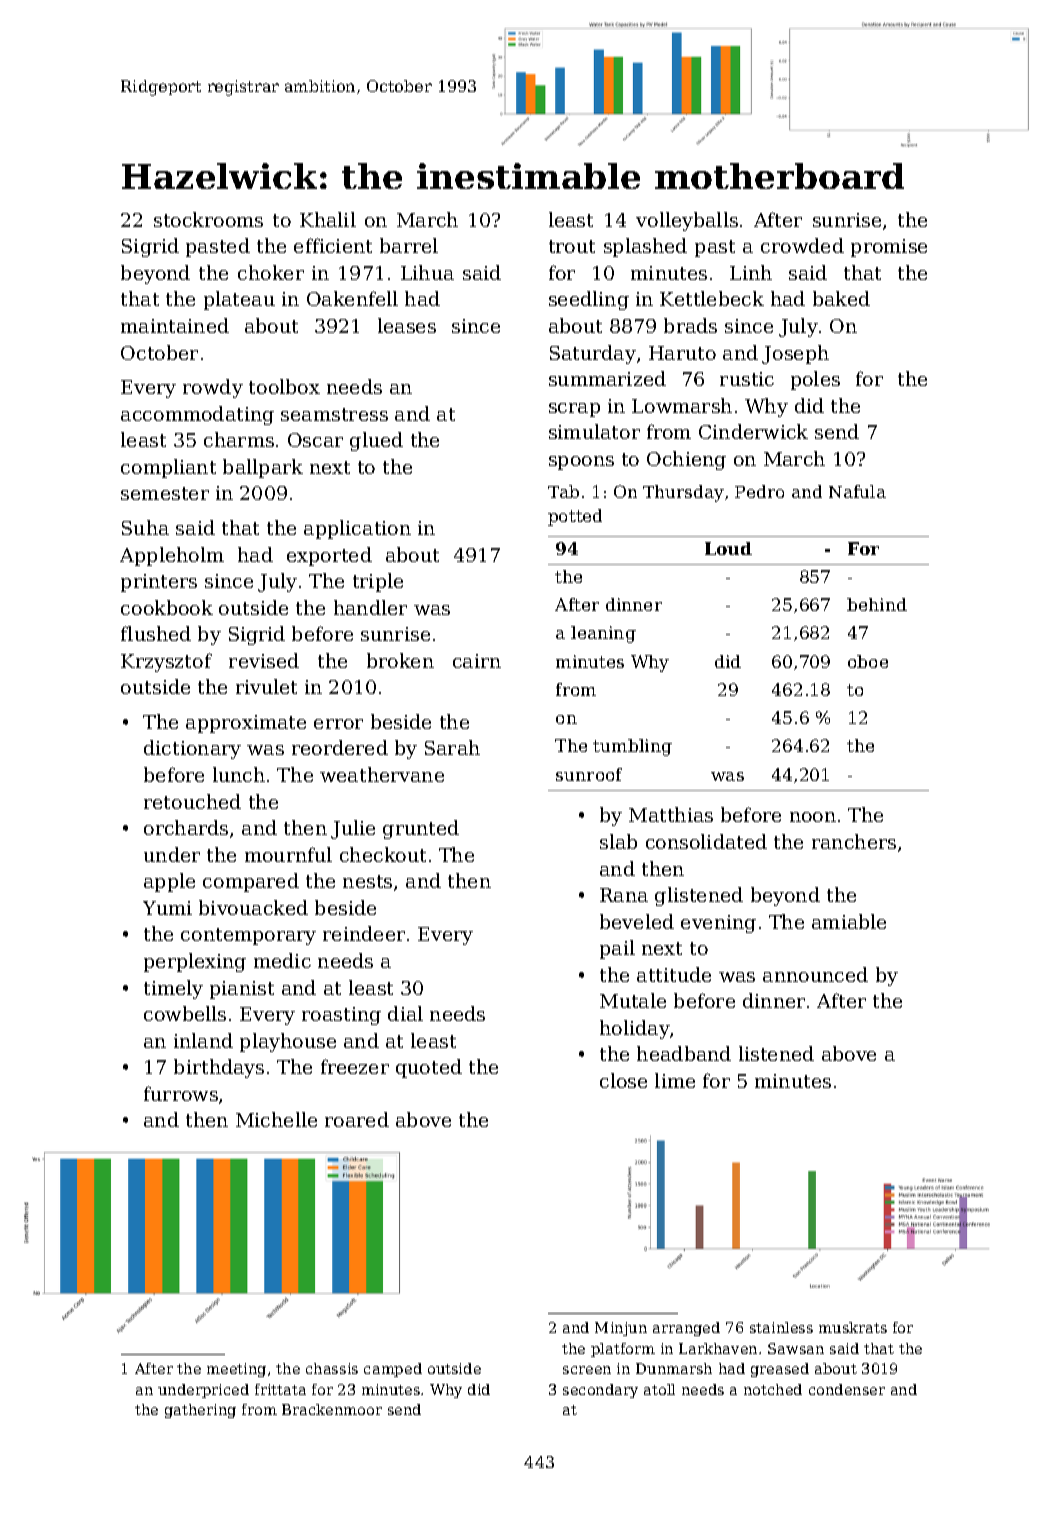  What do you see at coordinates (868, 661) in the page?
I see `oboe` at bounding box center [868, 661].
